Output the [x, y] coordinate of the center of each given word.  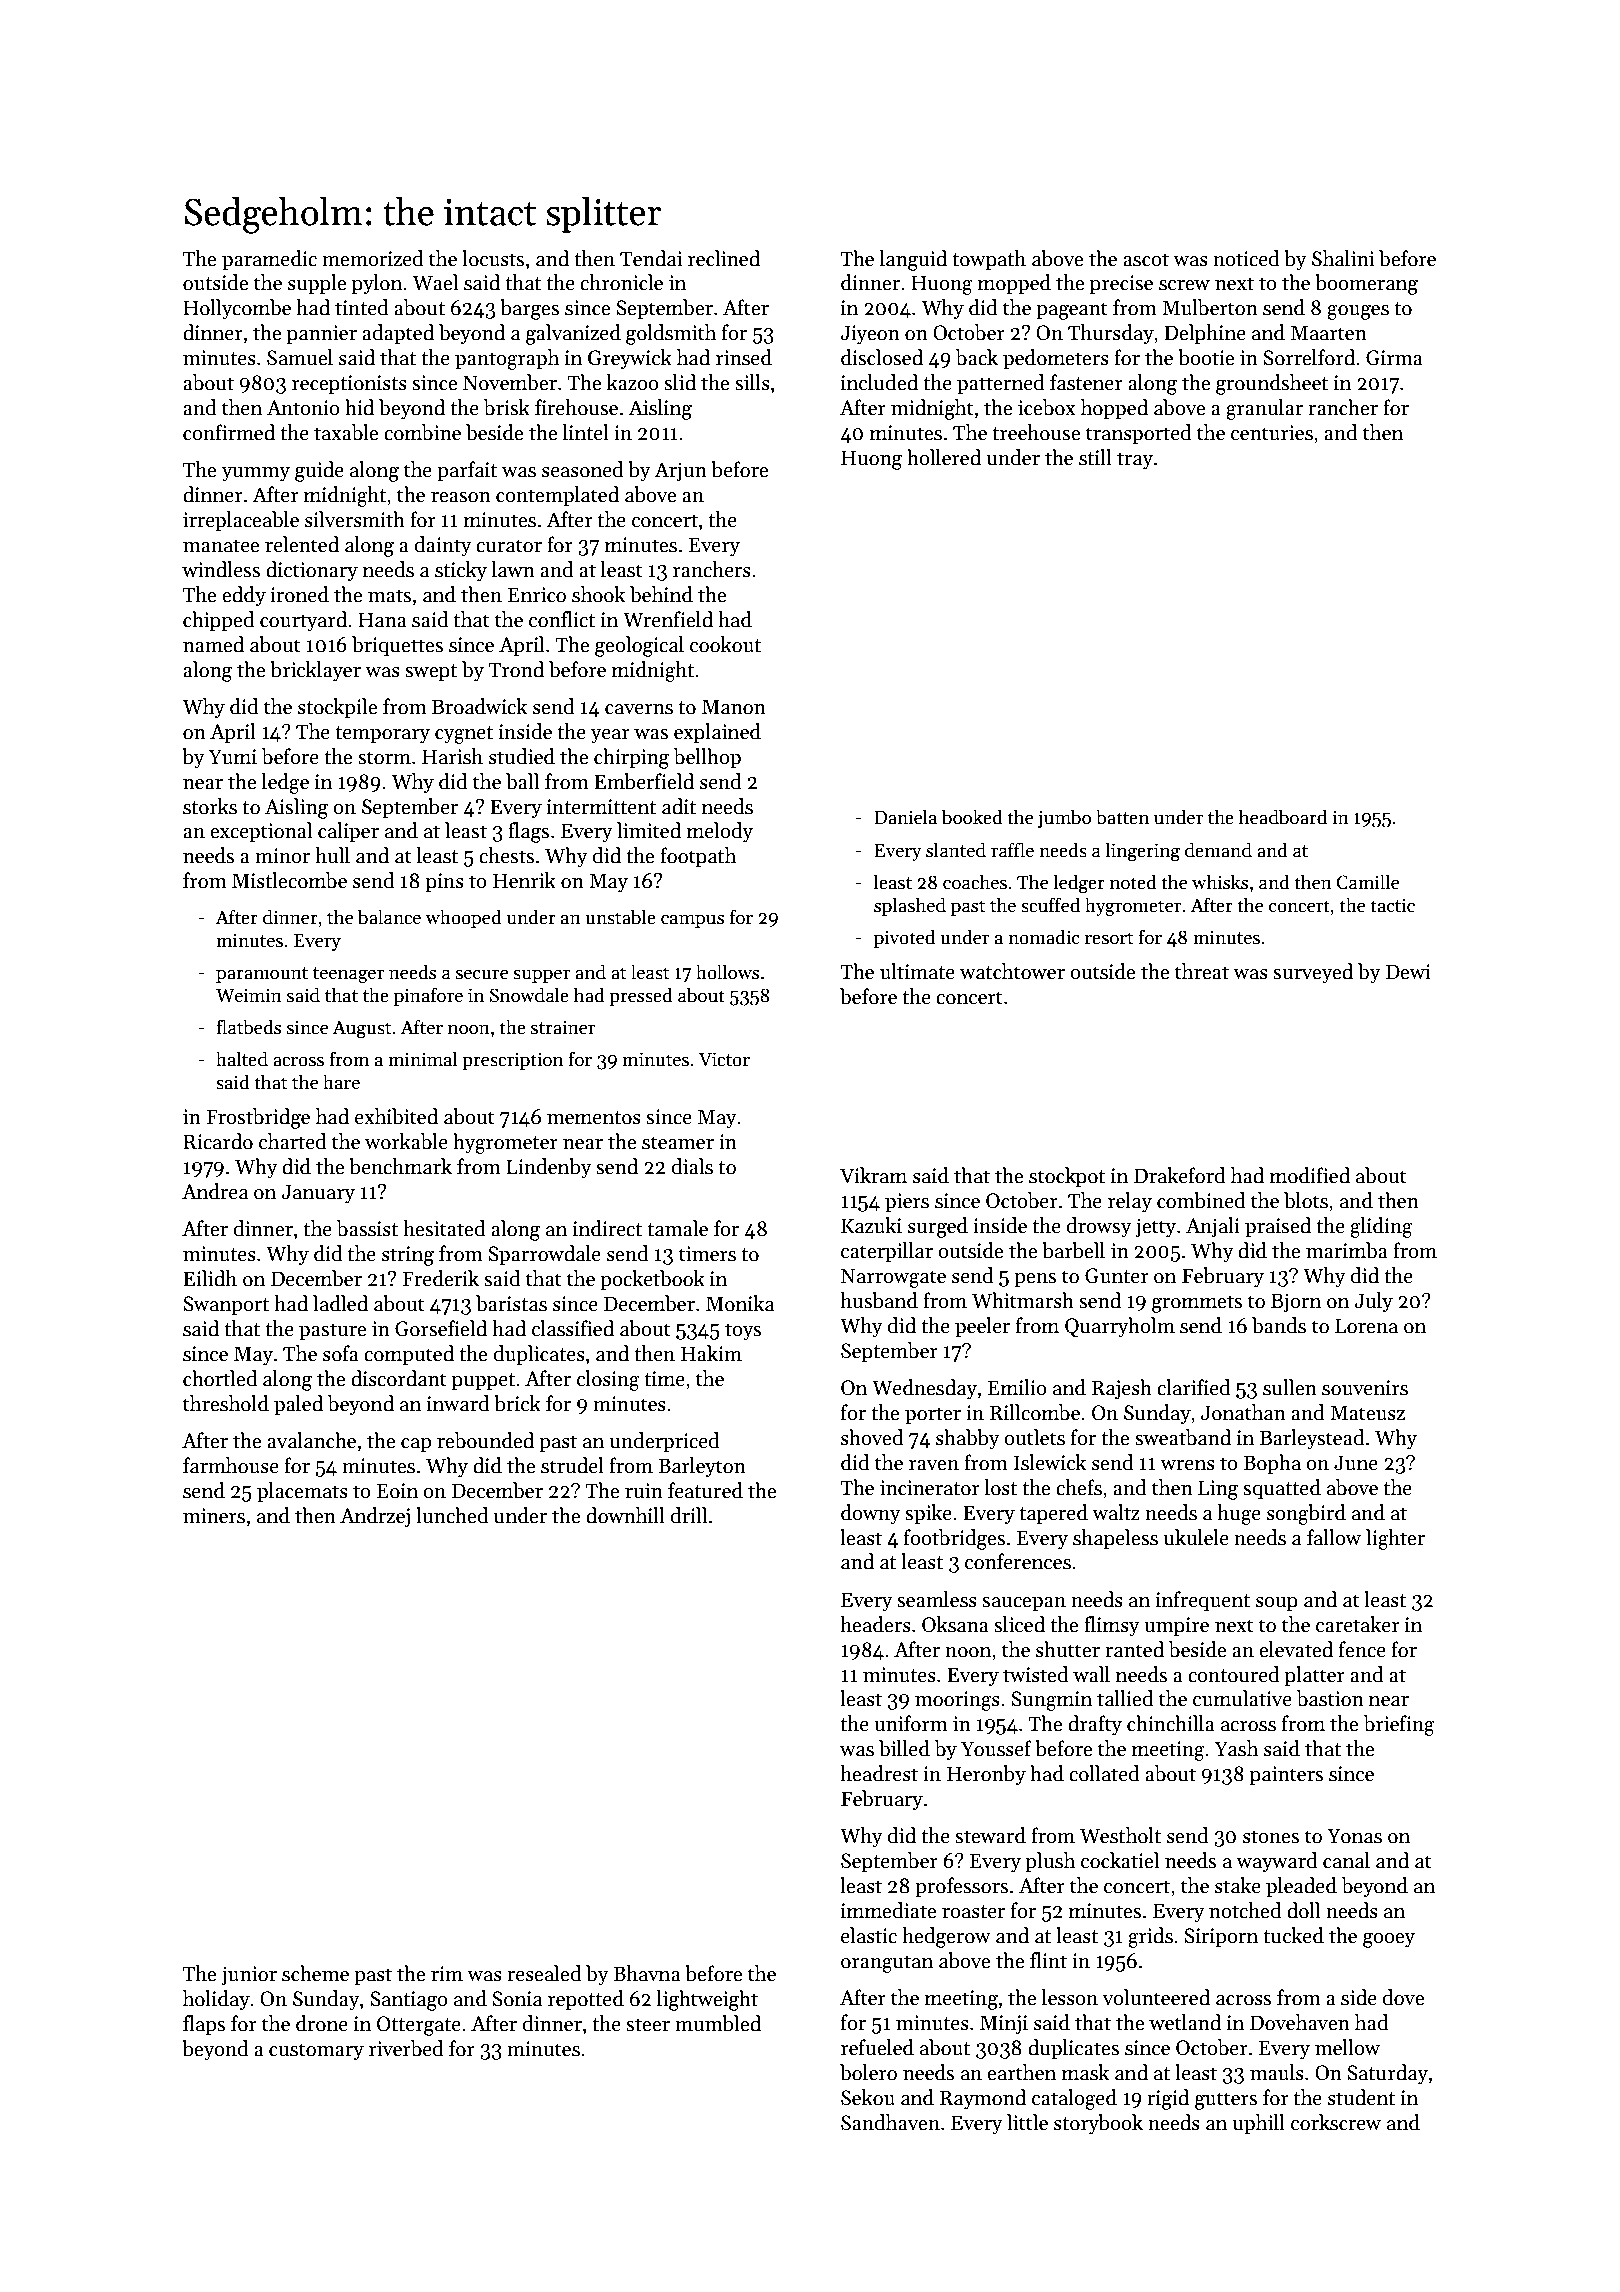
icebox [1047, 407]
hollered [944, 457]
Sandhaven [890, 2122]
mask [1085, 2072]
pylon [377, 284]
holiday [216, 2000]
